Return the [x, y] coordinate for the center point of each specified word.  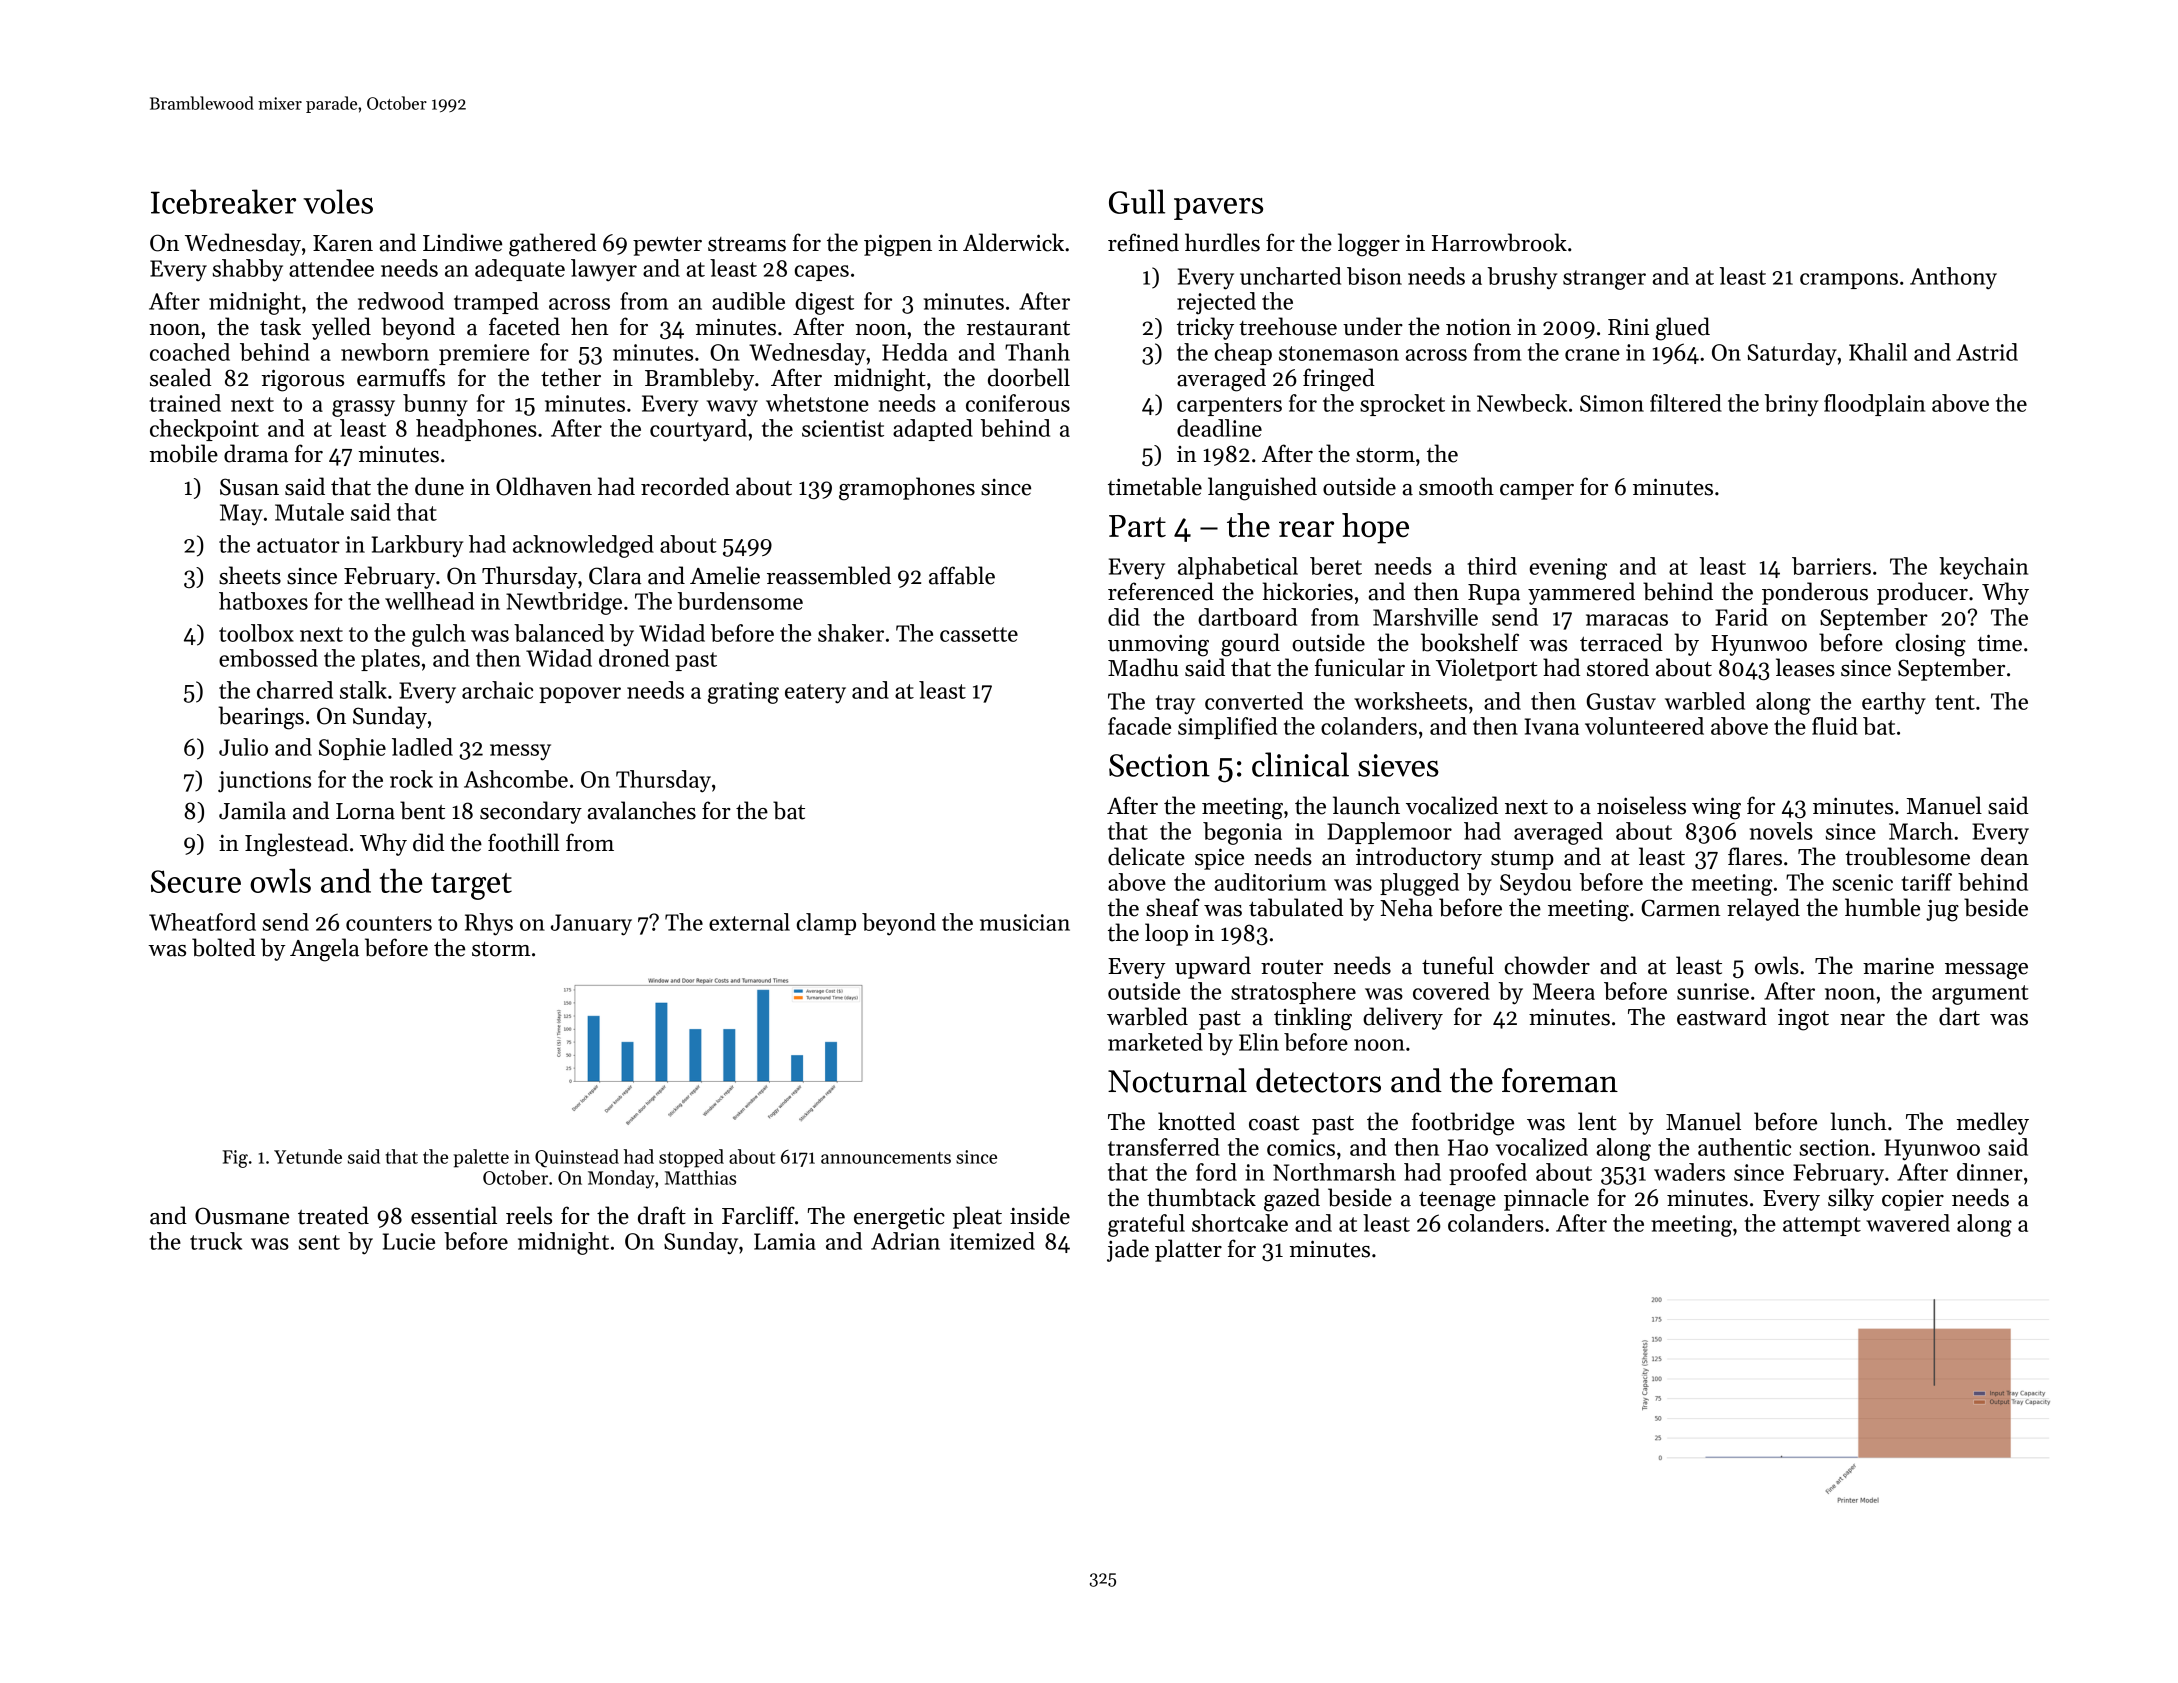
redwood [401, 301]
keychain [1983, 568]
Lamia [785, 1241]
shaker [851, 633]
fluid [1835, 726]
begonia [1242, 833]
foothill [524, 842]
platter [1188, 1250]
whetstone [817, 403]
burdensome [740, 601]
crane [1592, 355]
